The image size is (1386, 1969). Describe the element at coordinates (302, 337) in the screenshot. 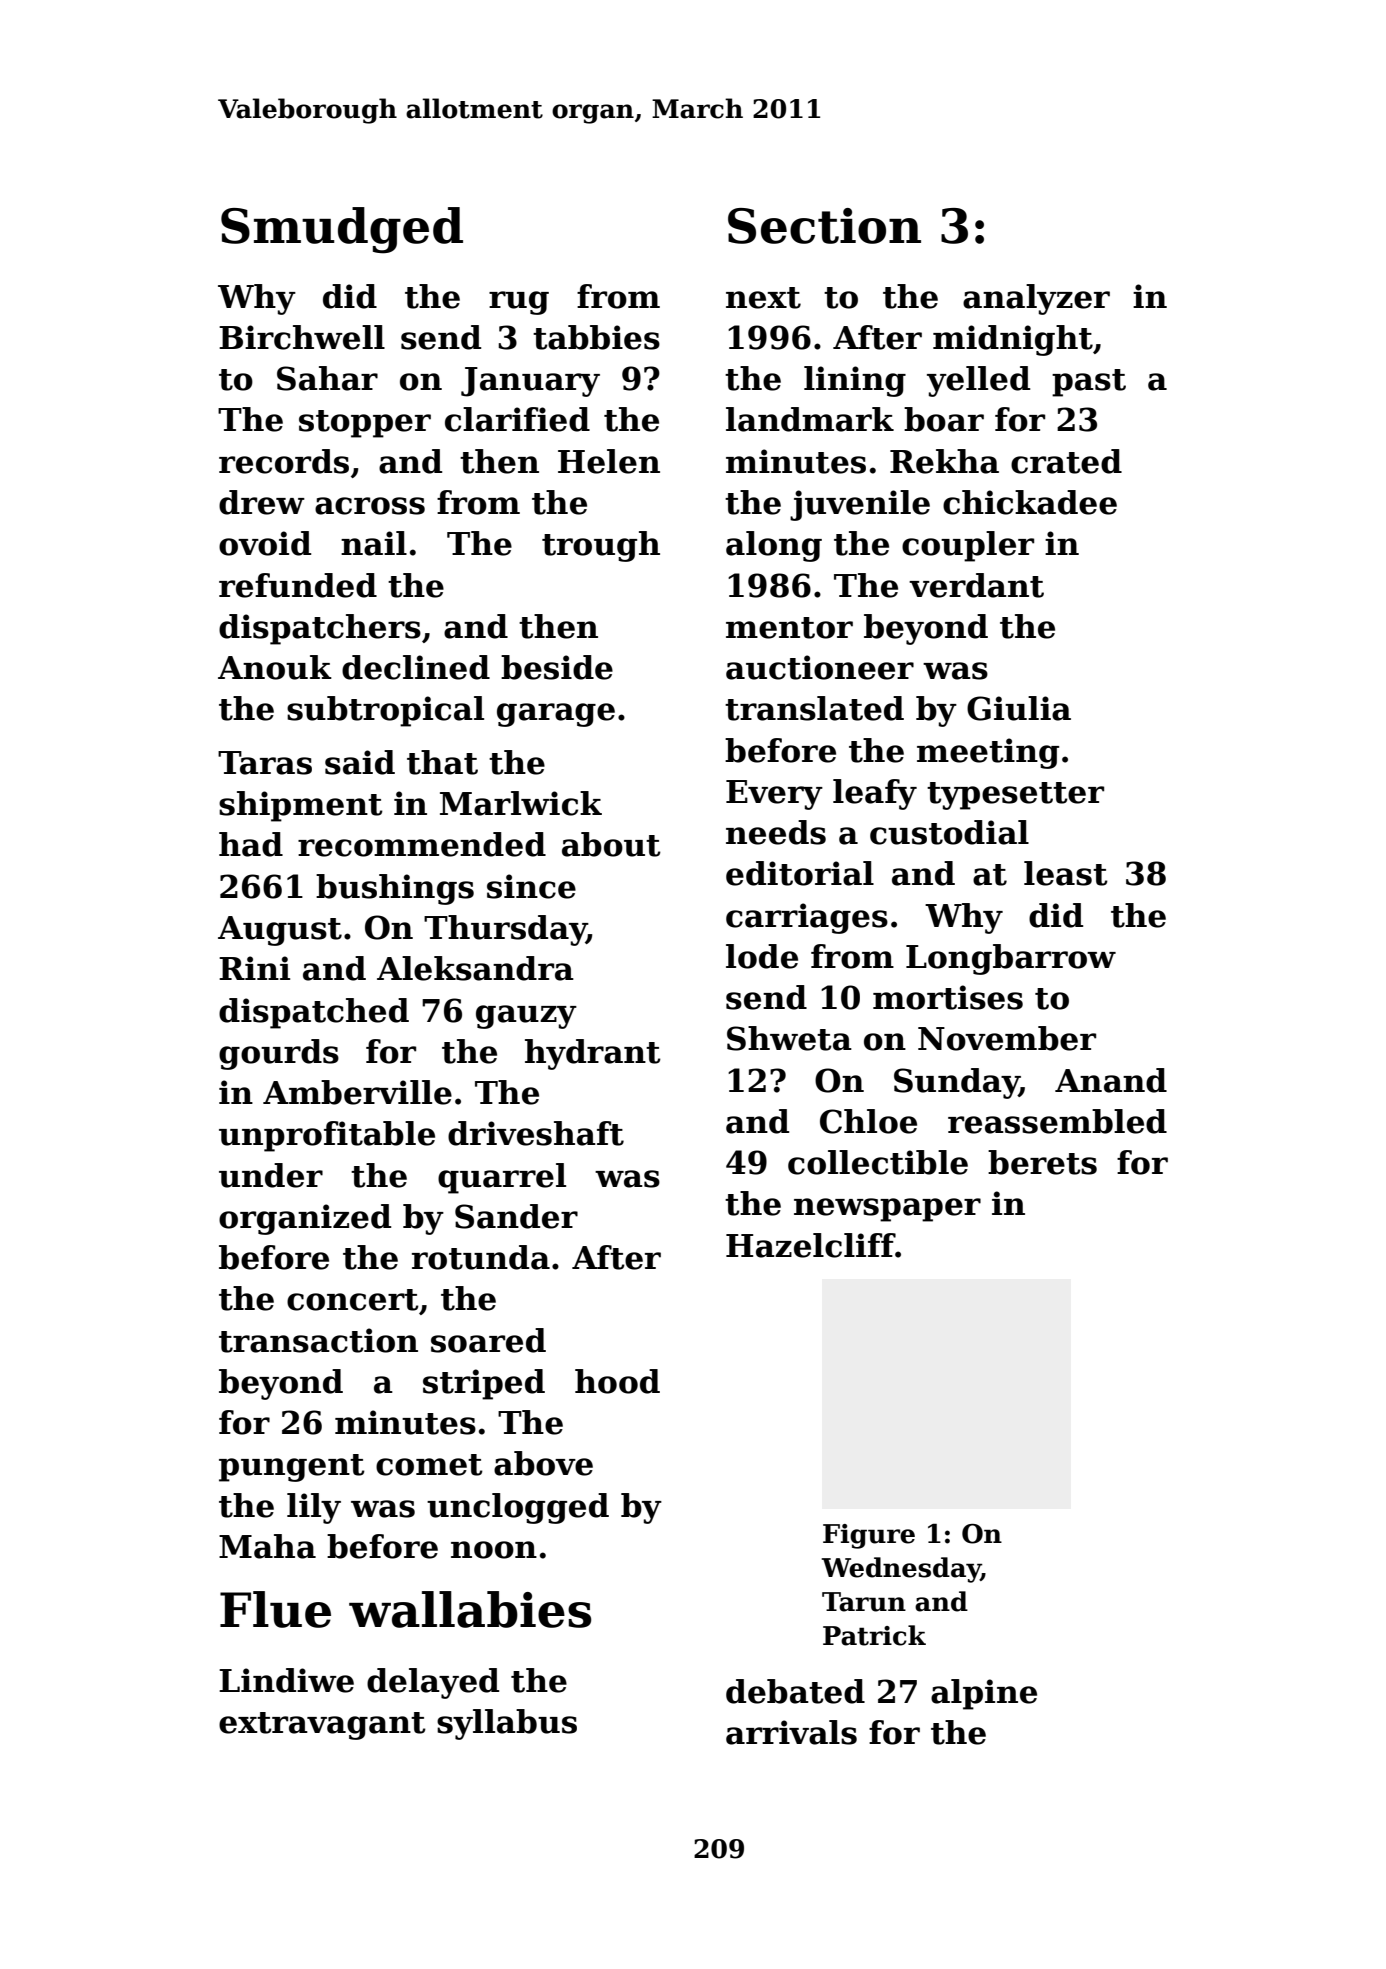

I see `Birchwell` at that location.
